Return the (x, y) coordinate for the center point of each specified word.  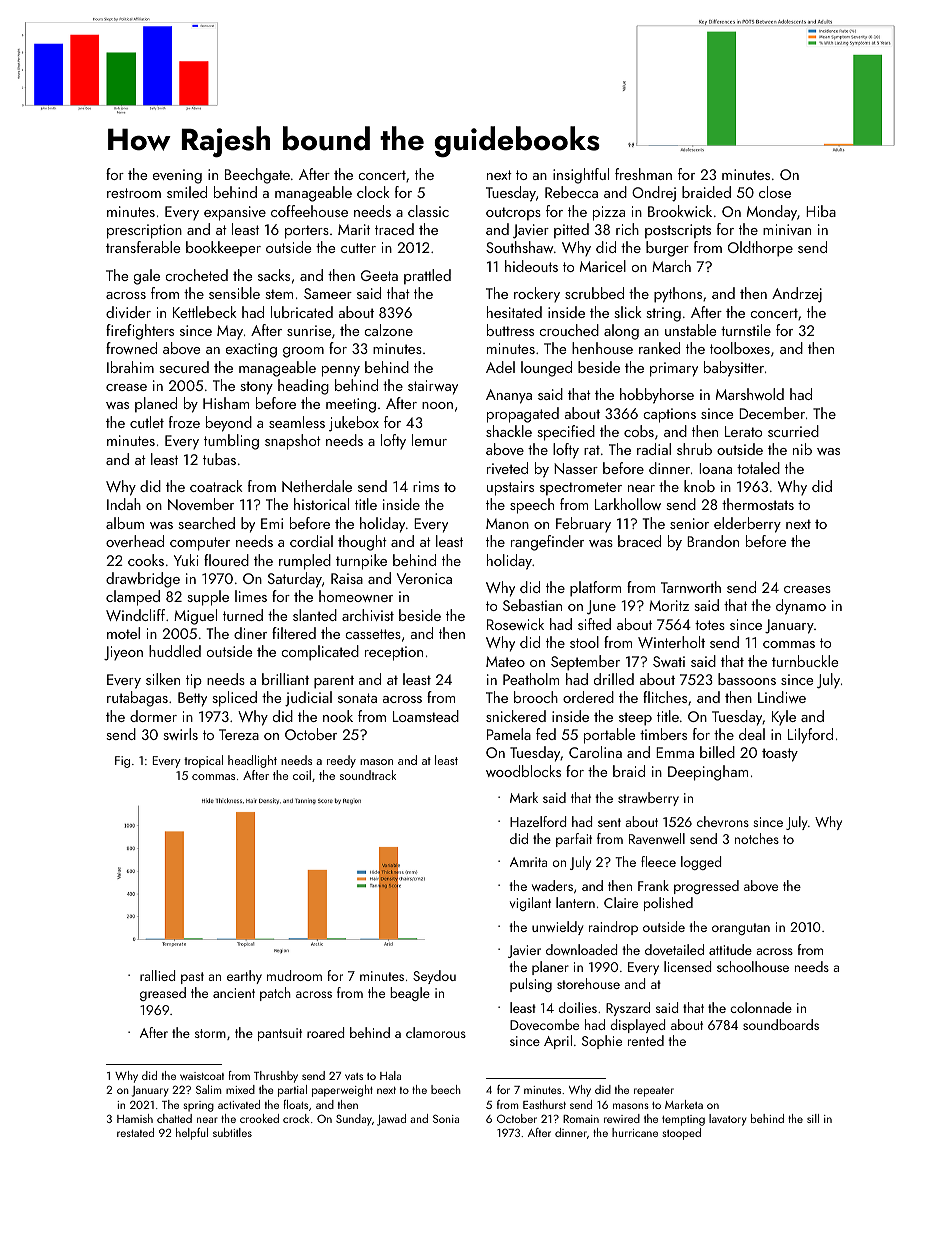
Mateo (505, 661)
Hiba (821, 211)
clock (373, 192)
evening (177, 176)
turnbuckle (805, 661)
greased (163, 994)
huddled (175, 651)
